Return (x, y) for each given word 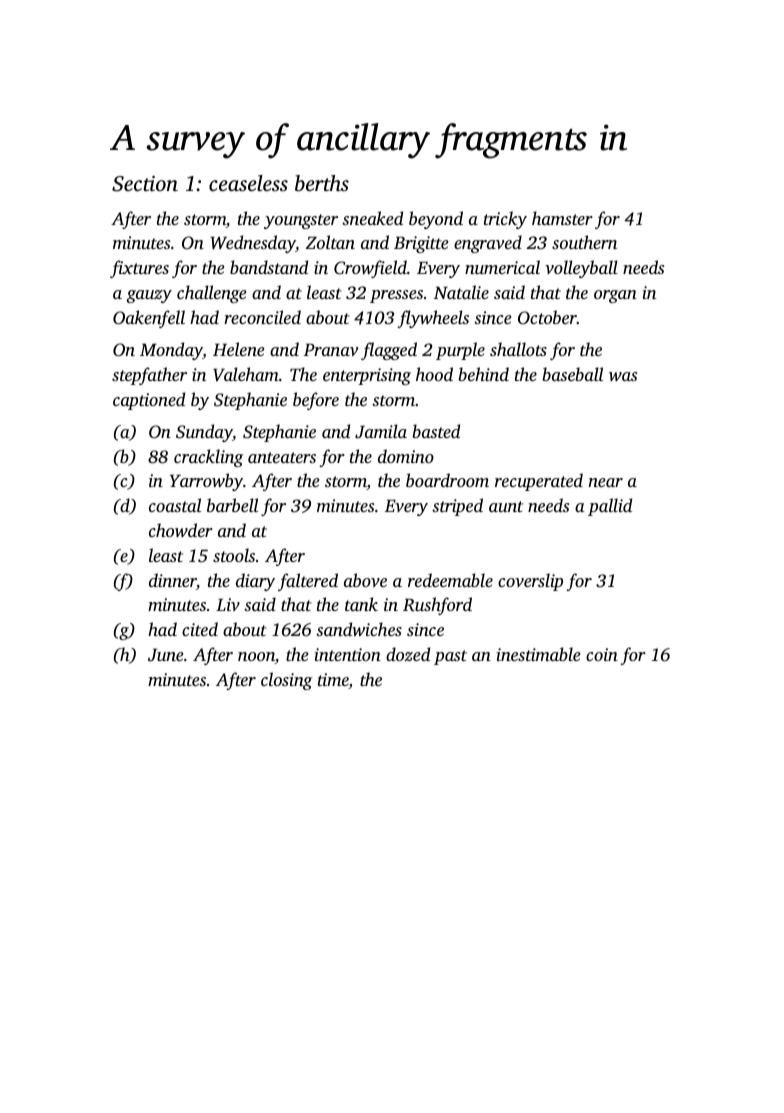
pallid (610, 507)
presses (396, 296)
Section (145, 184)
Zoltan (330, 242)
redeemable (450, 580)
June (165, 655)
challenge (211, 294)
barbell (232, 505)
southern (584, 242)
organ (615, 296)
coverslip (530, 582)
